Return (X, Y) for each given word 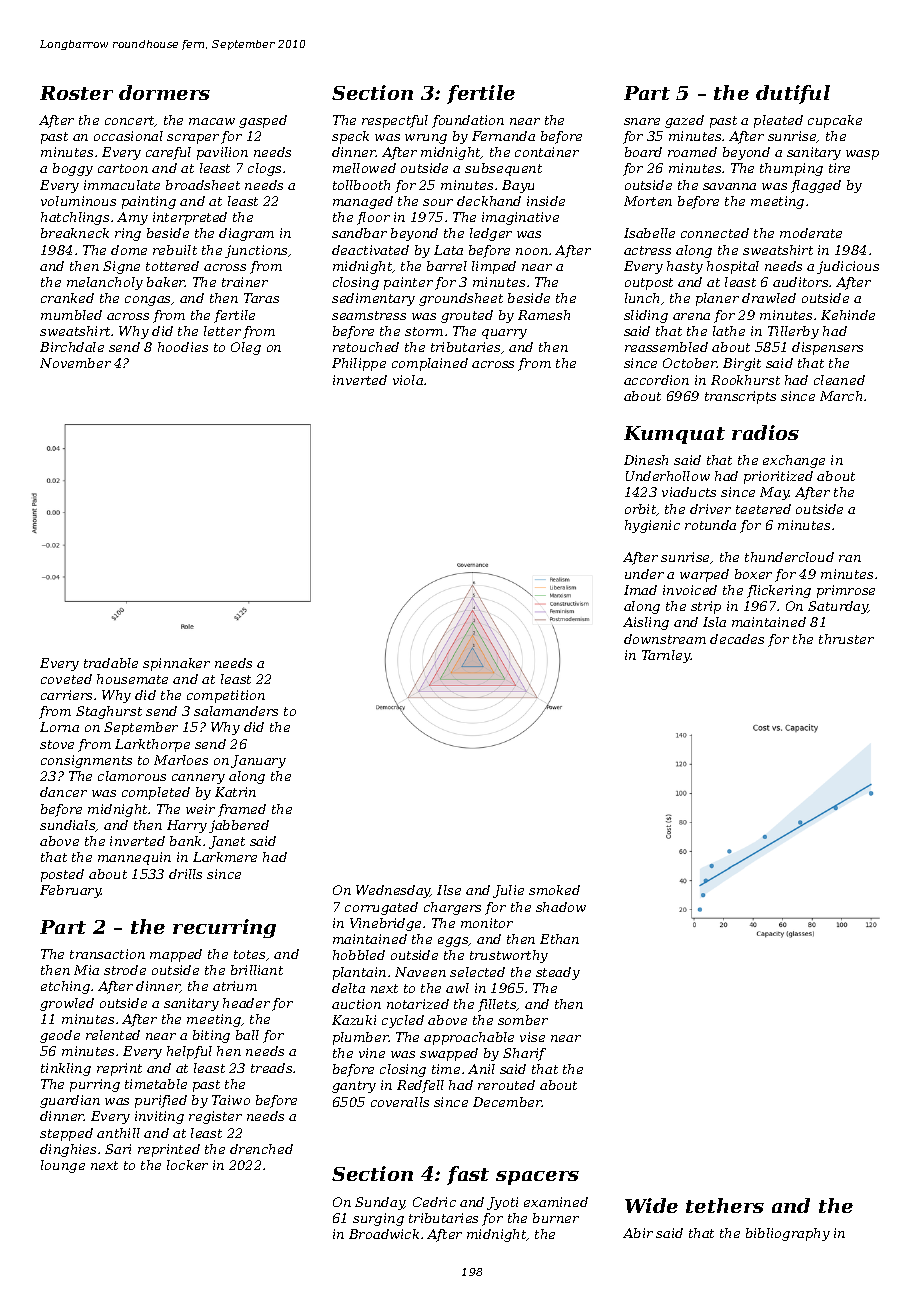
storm (424, 331)
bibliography (788, 1234)
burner (556, 1218)
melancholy (105, 283)
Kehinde (848, 315)
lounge (63, 1166)
